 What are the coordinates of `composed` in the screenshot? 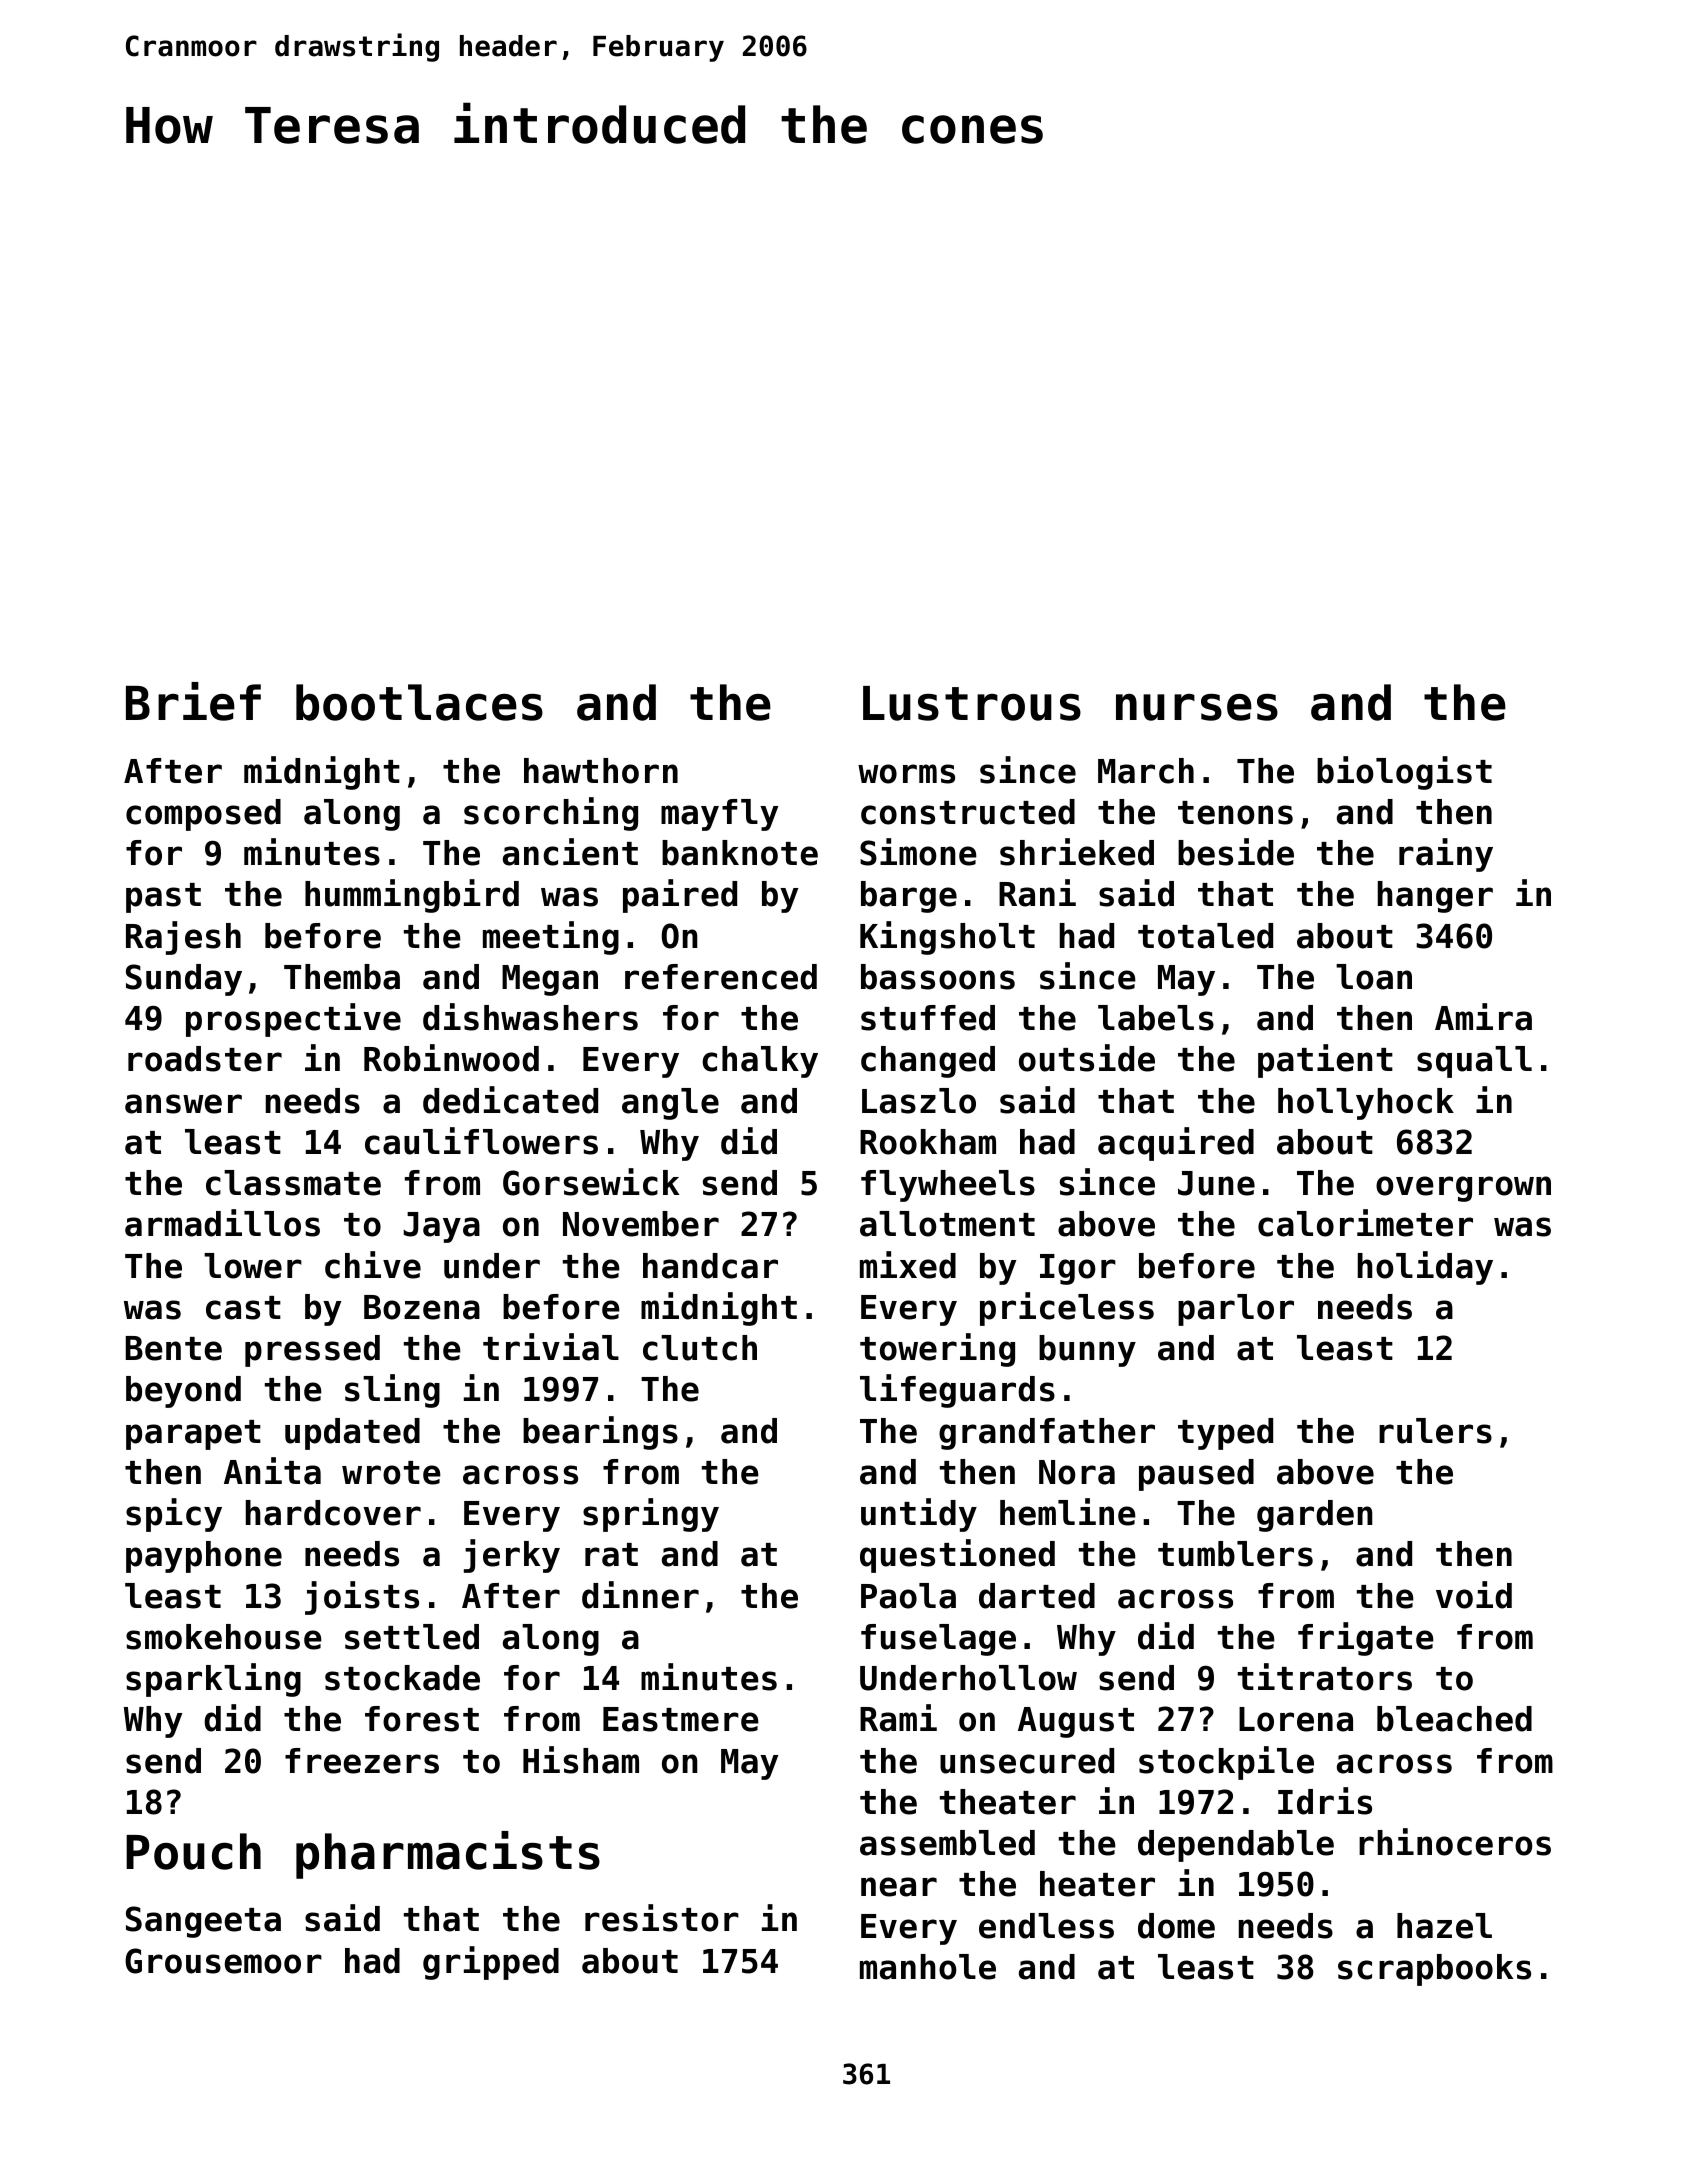 It's located at (203, 815).
